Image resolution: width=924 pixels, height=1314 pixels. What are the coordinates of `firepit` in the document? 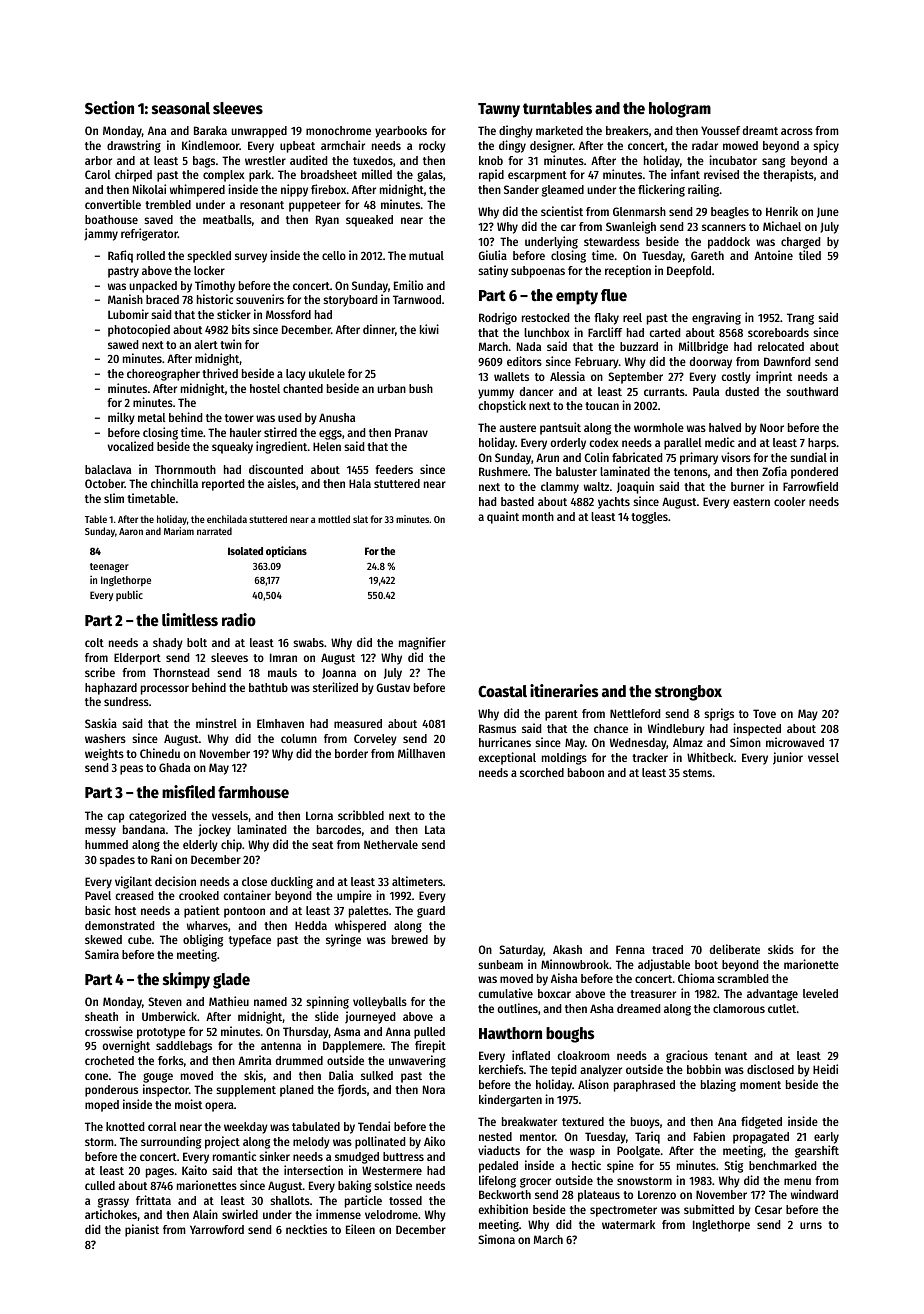 It's located at (430, 1046).
